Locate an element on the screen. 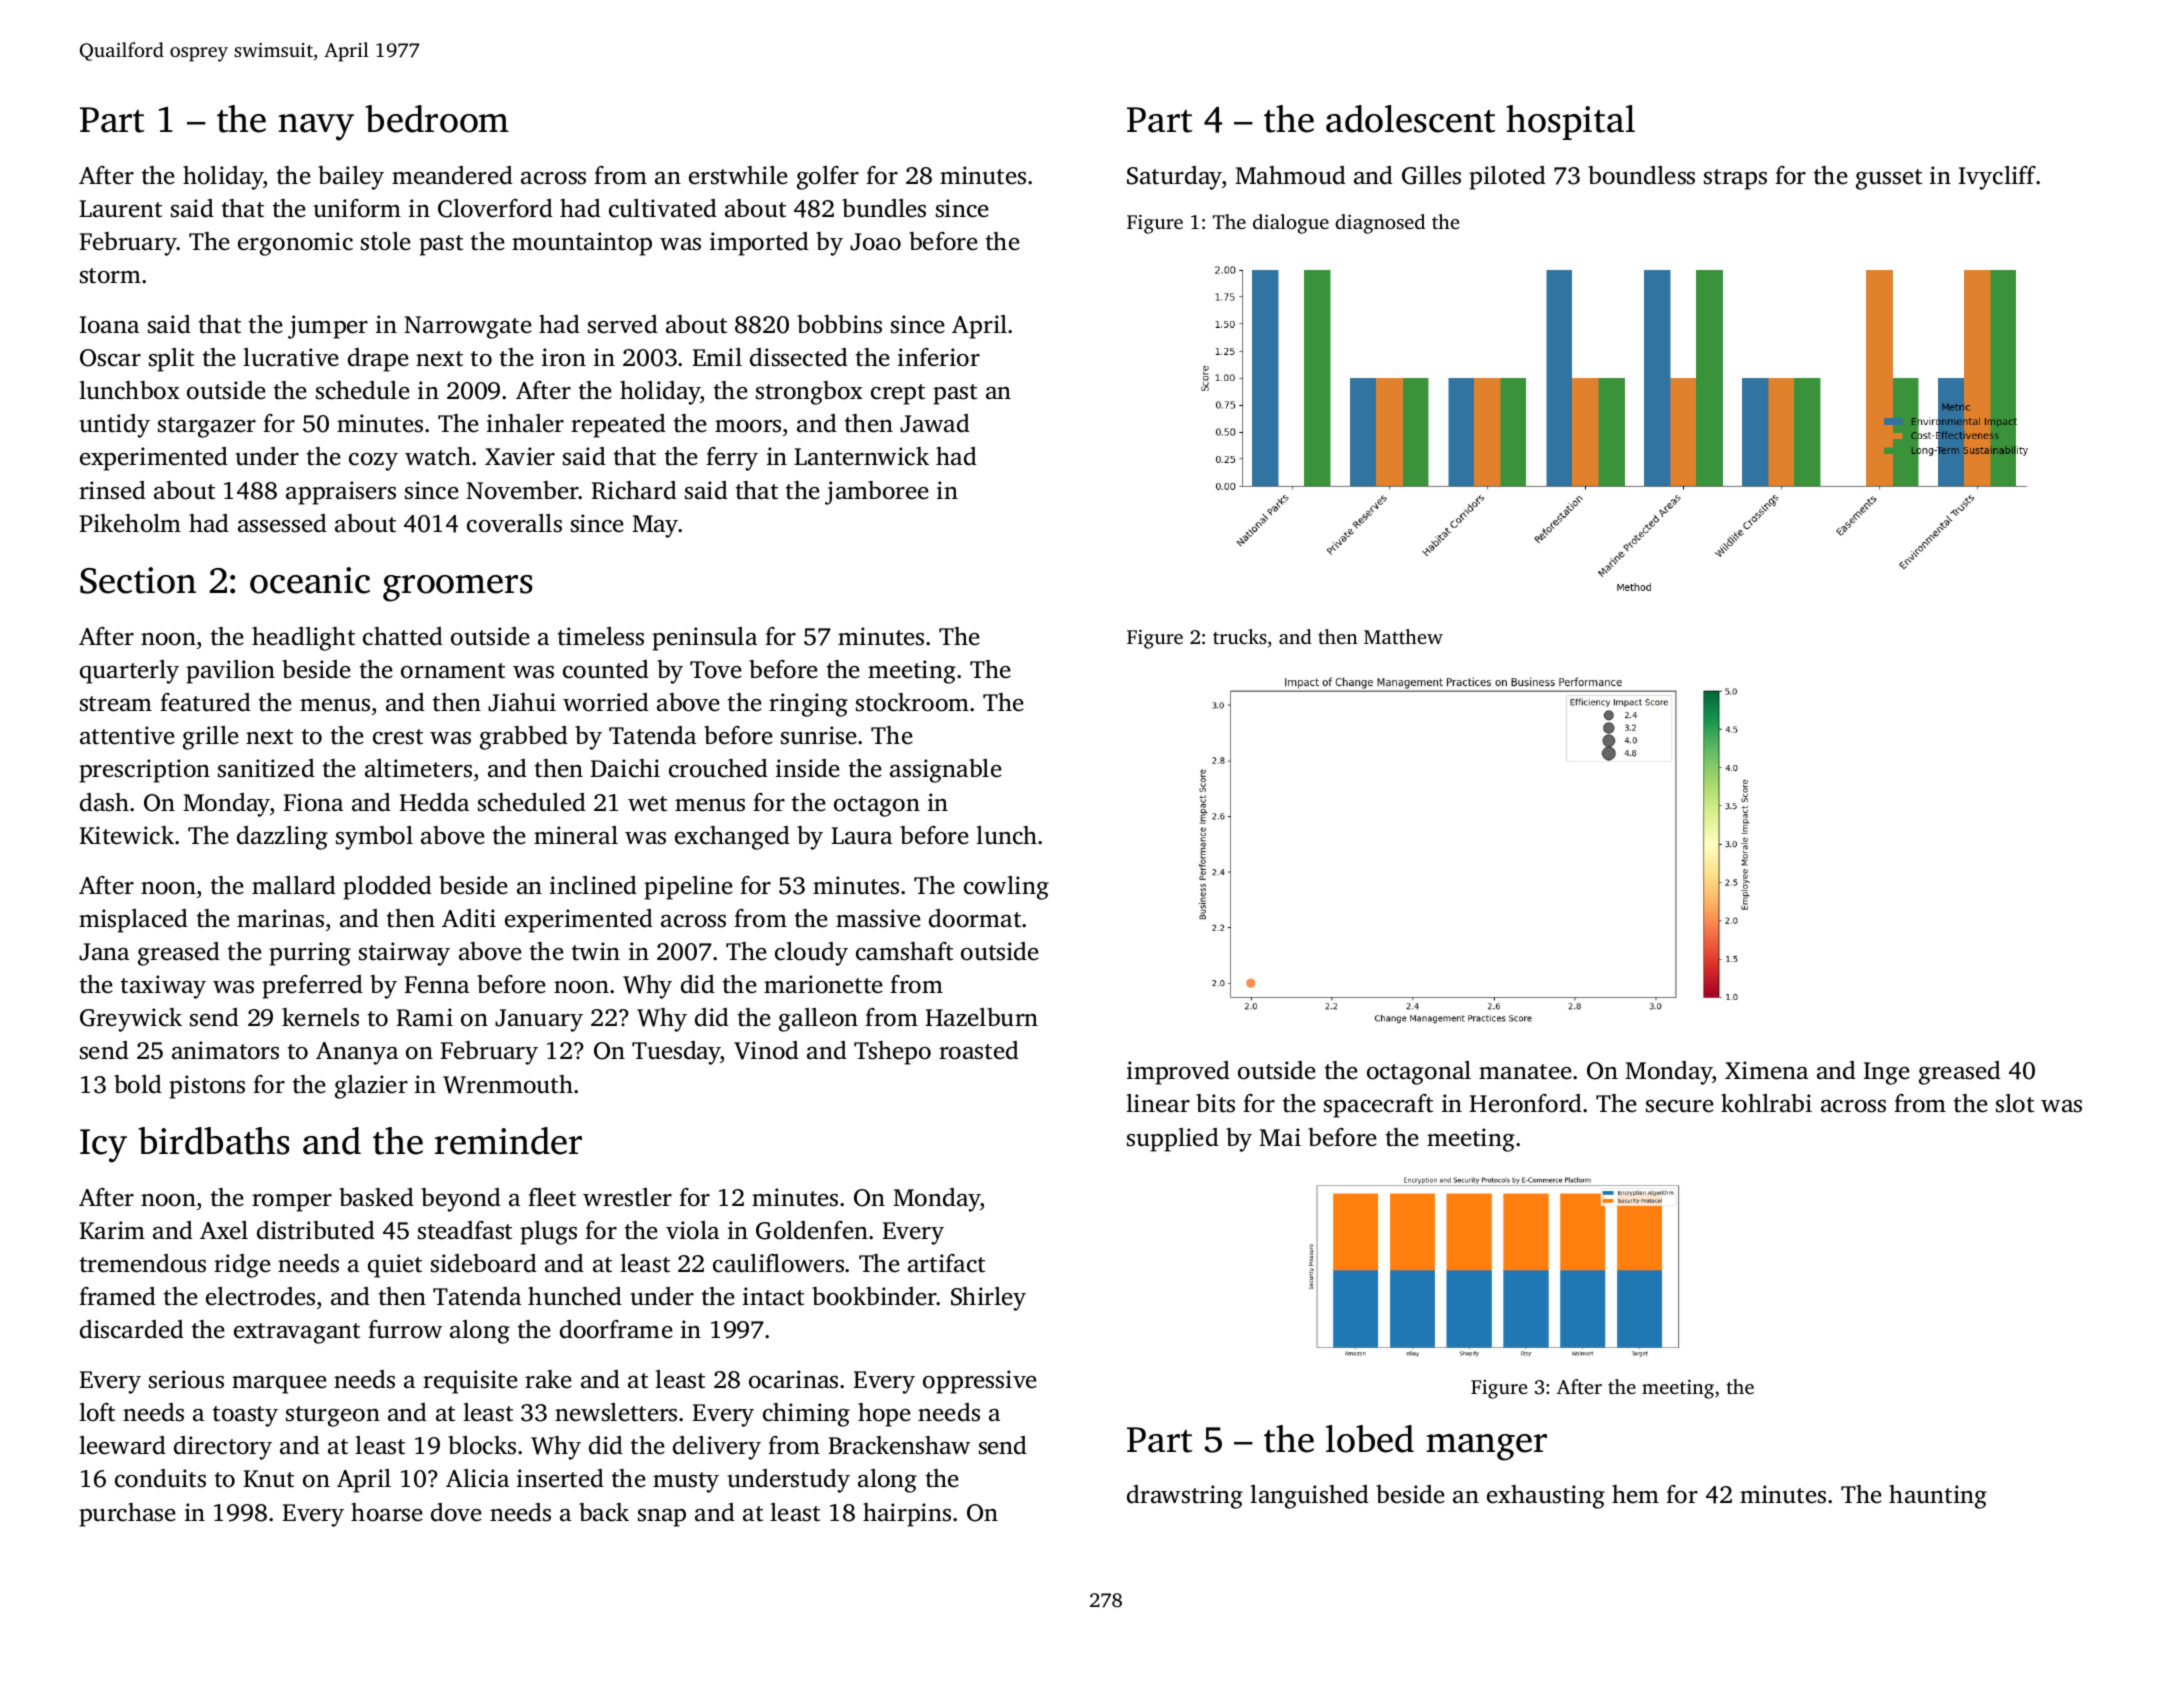 This screenshot has height=1683, width=2178. languished is located at coordinates (1309, 1497).
